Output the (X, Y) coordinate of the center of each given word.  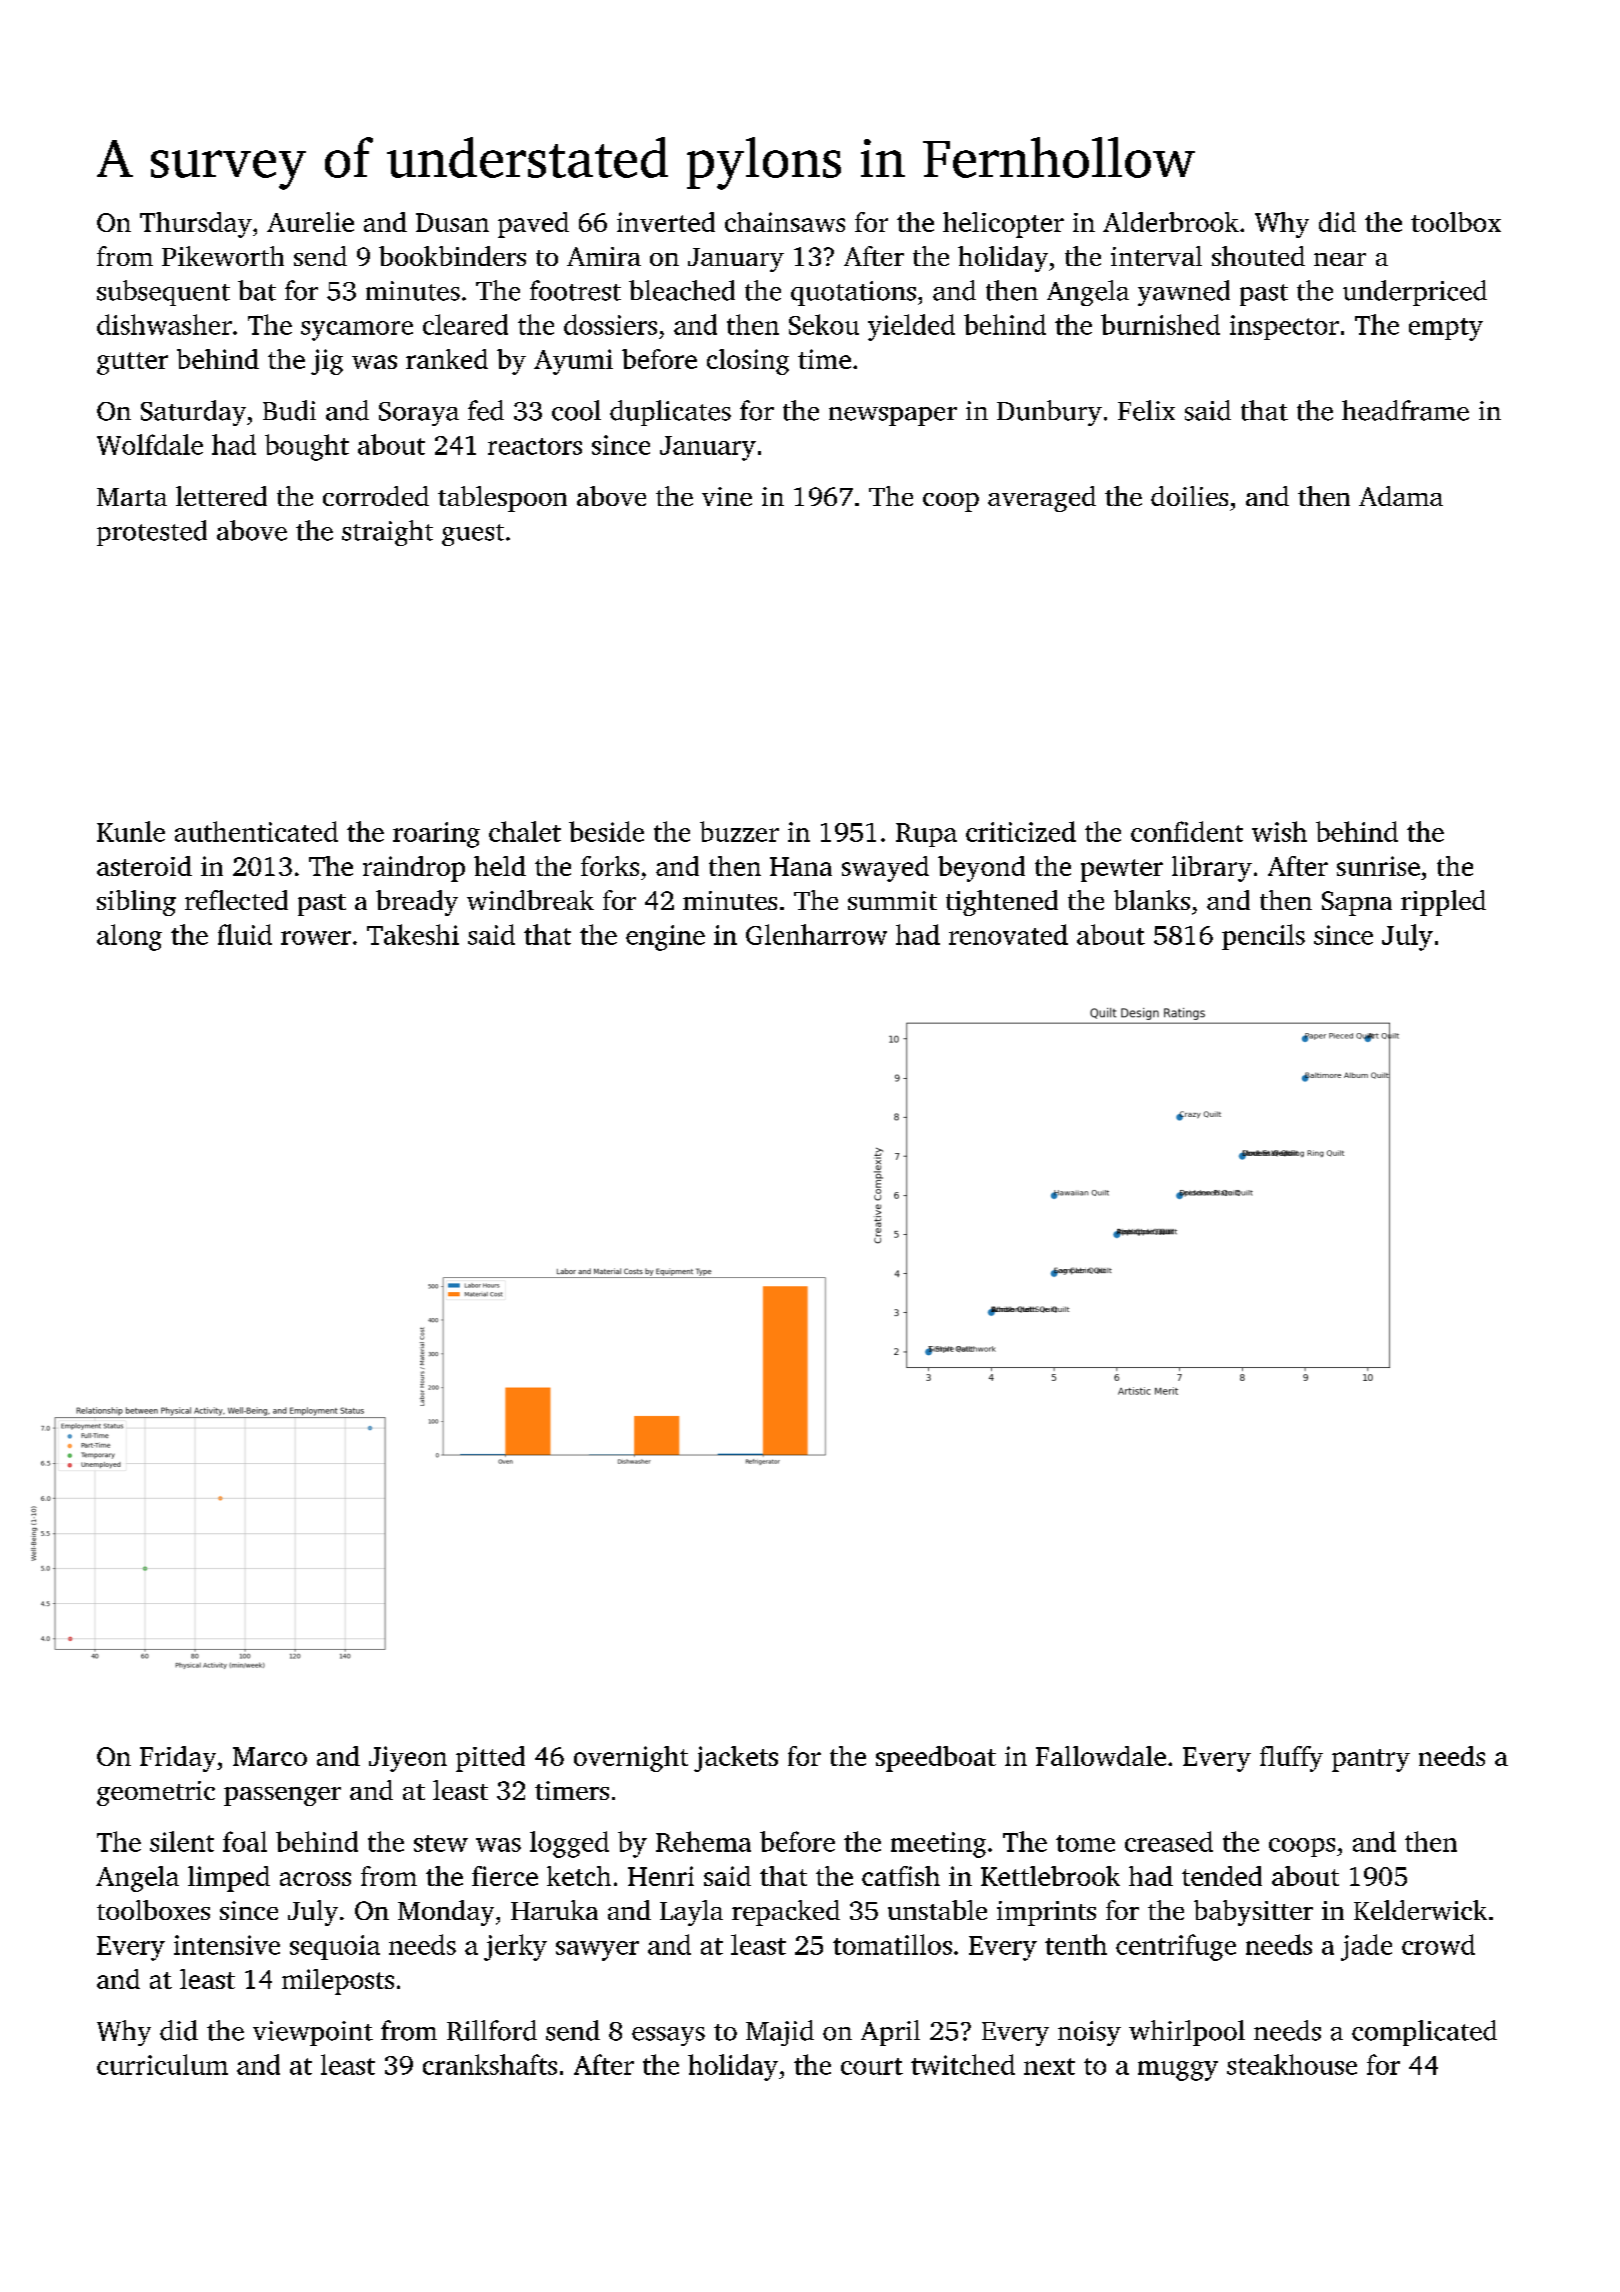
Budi (289, 410)
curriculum (162, 2064)
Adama (1401, 496)
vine (727, 496)
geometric (156, 1793)
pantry (1371, 1760)
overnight (631, 1759)
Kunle (131, 831)
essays (668, 2036)
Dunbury (1049, 413)
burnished (1160, 324)
